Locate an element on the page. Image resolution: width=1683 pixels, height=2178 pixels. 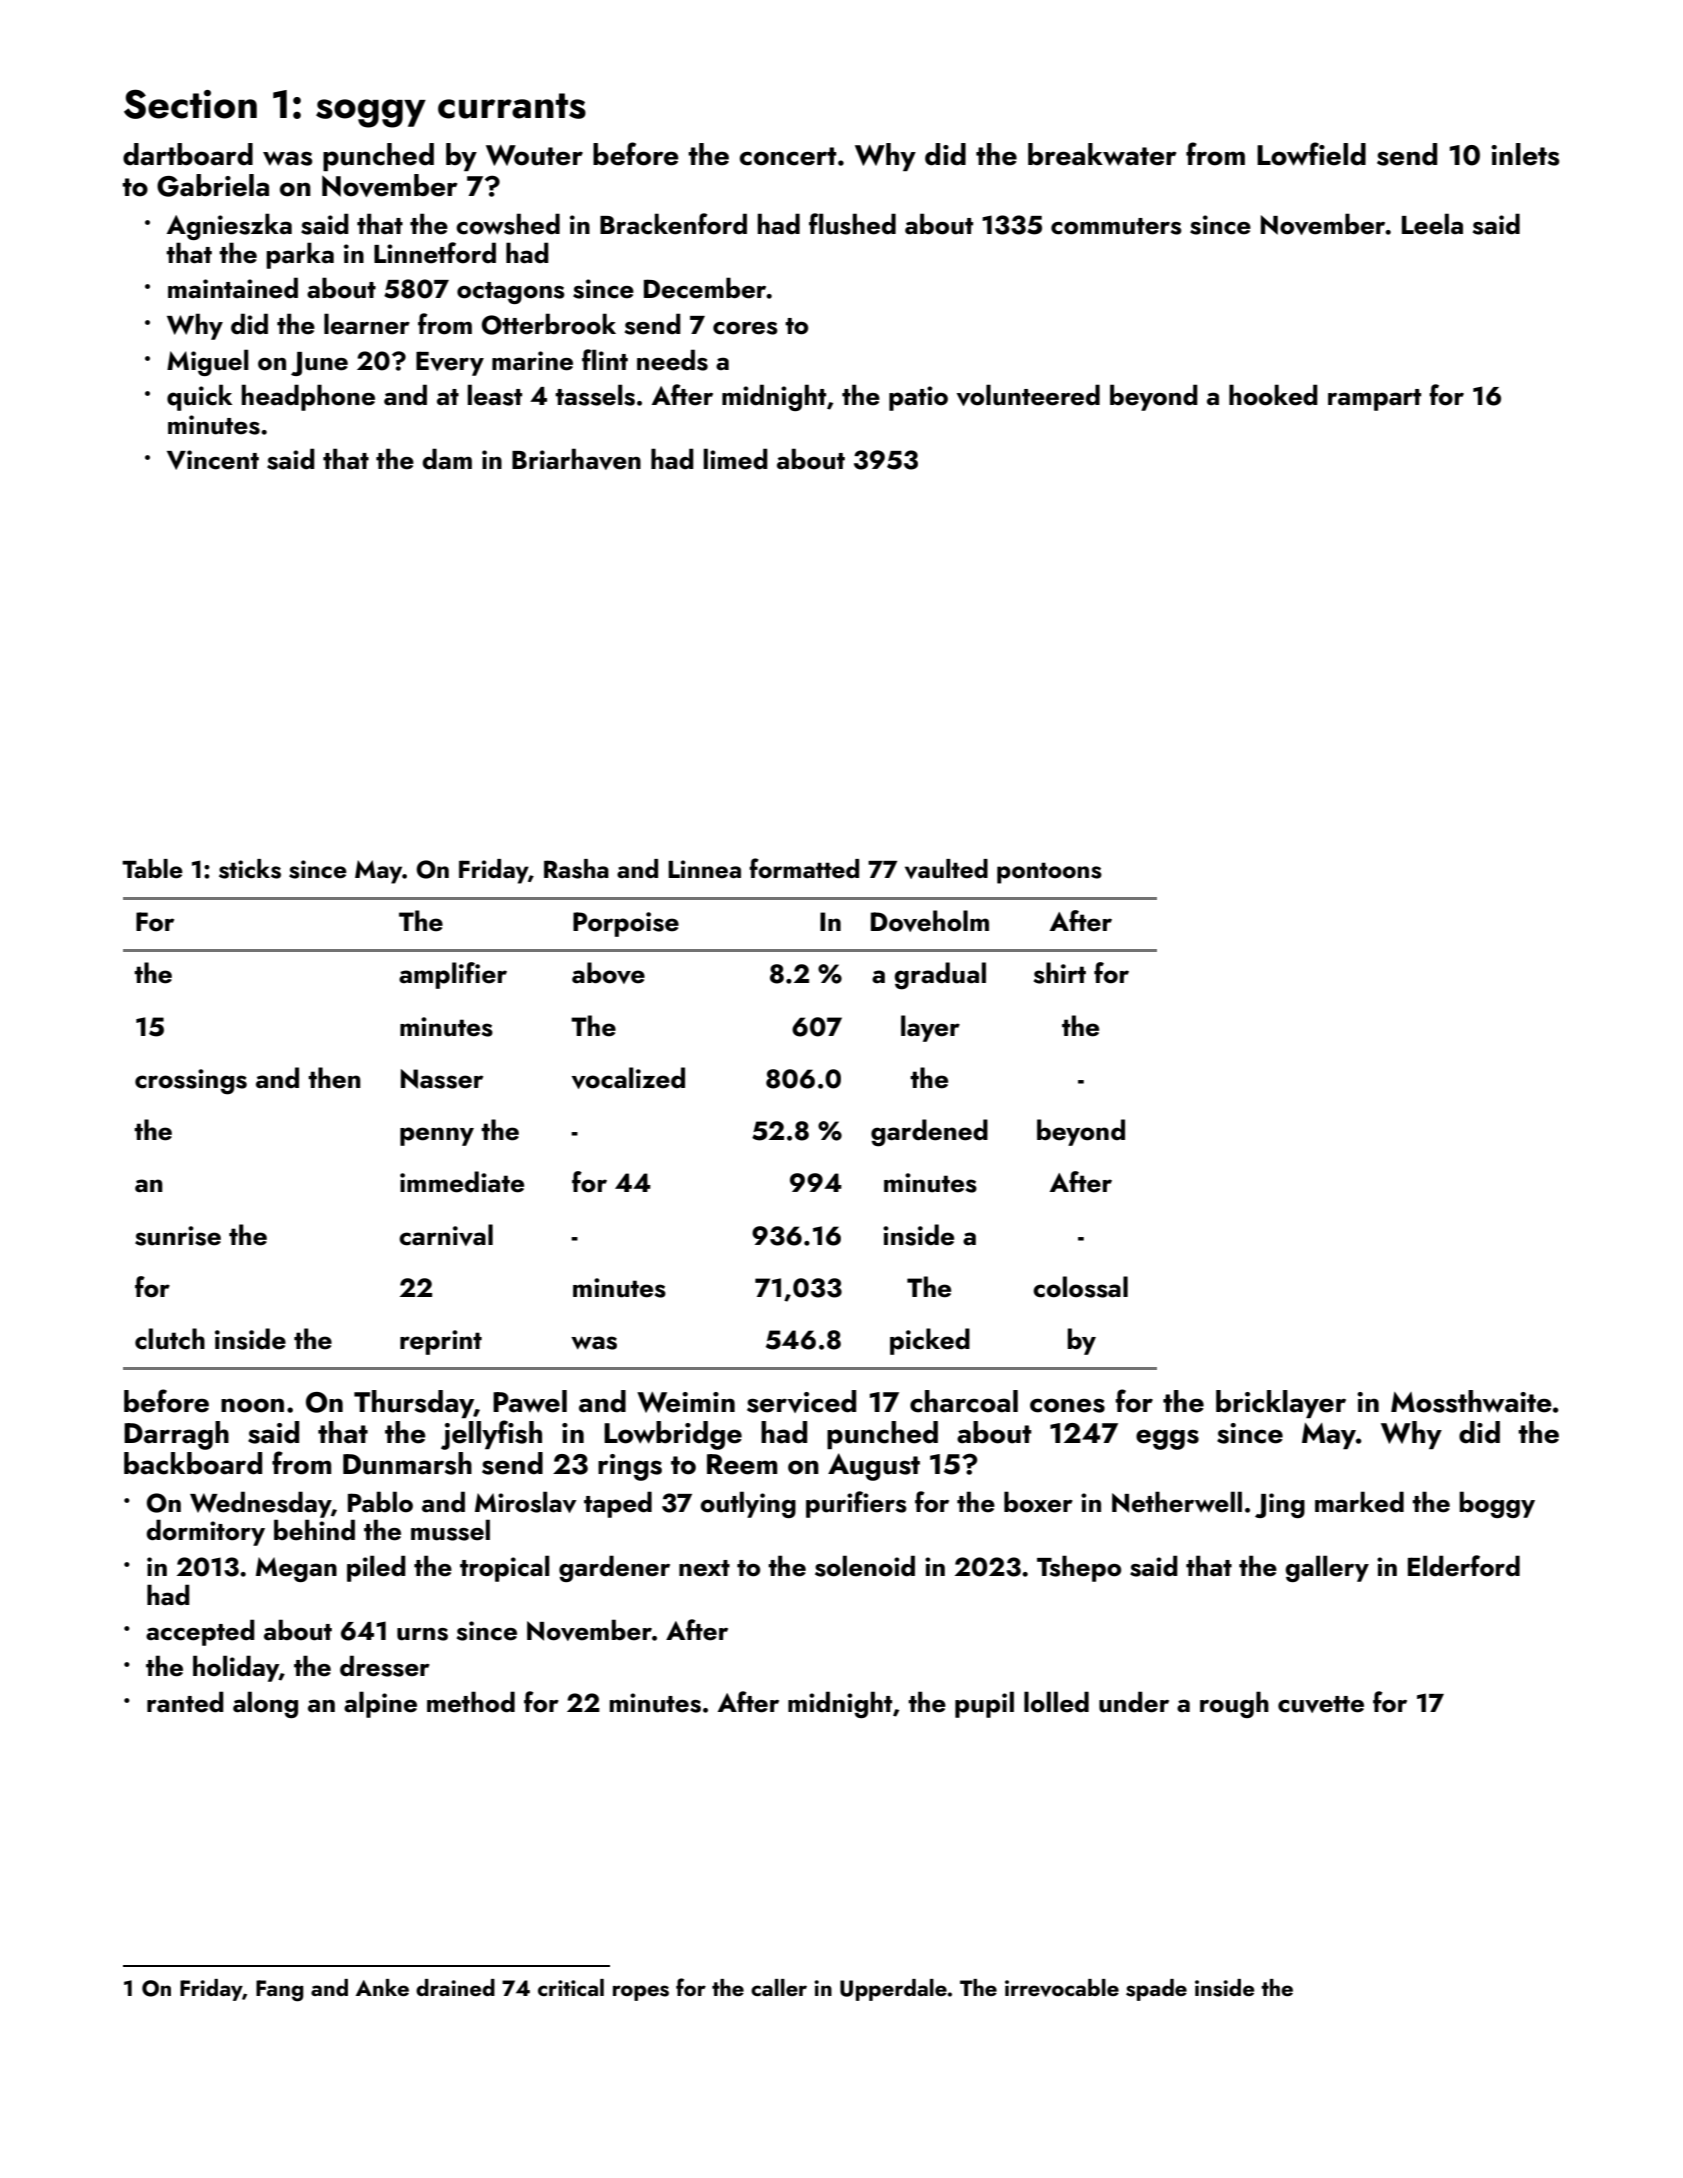
inlets is located at coordinates (1525, 154).
